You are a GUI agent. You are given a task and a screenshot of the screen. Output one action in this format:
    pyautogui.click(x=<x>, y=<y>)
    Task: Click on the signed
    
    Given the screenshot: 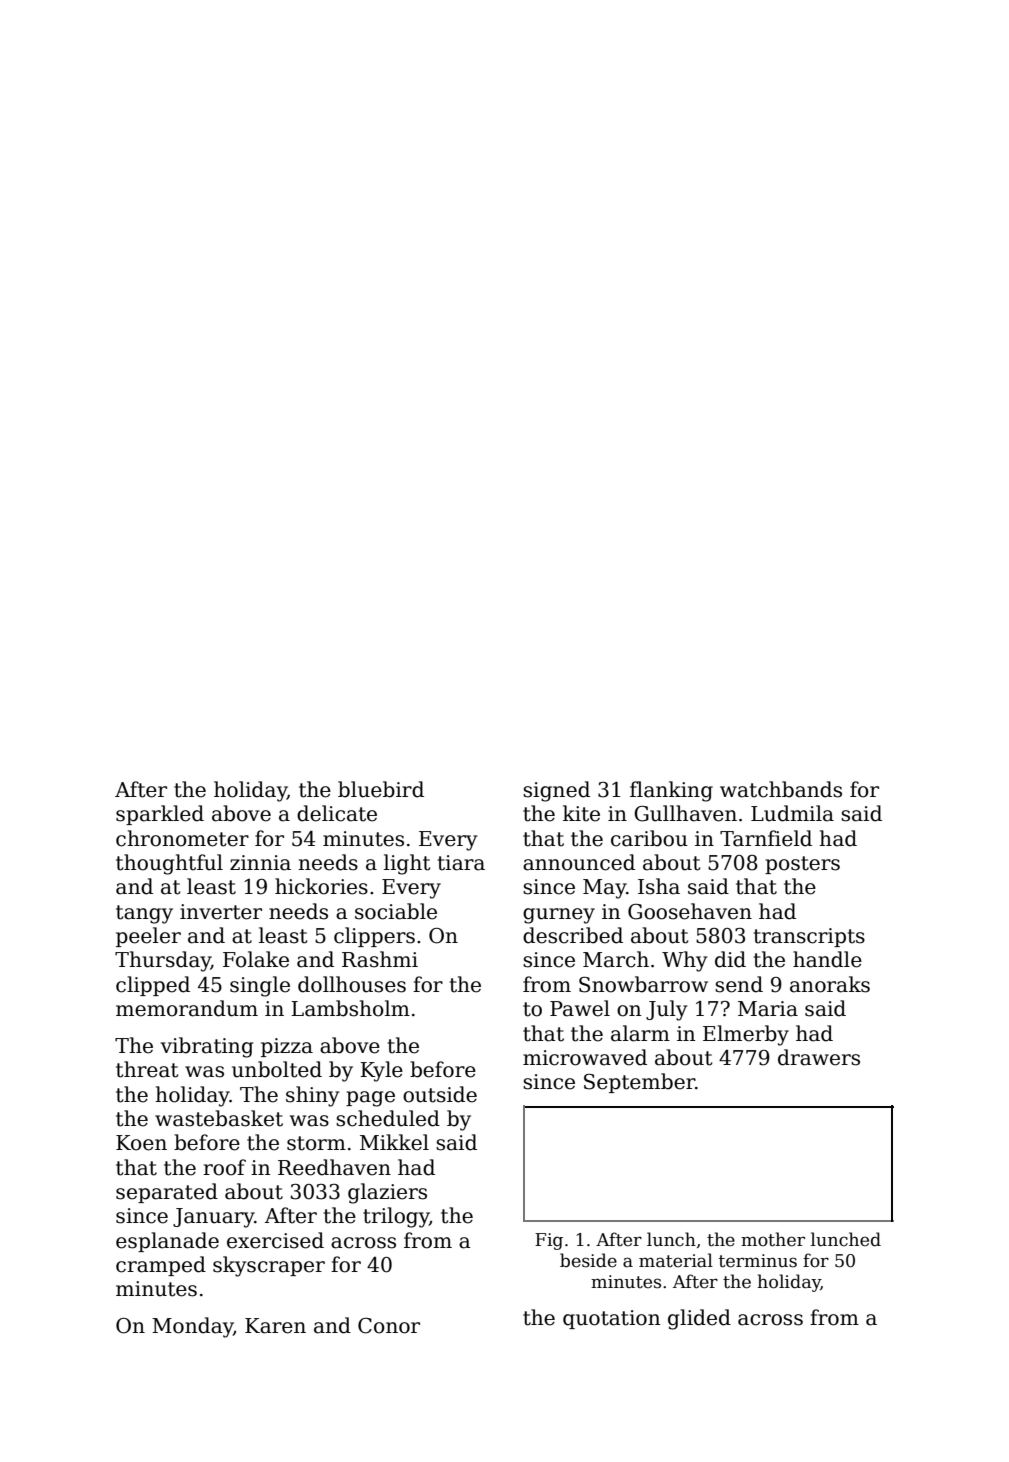 What is the action you would take?
    pyautogui.click(x=556, y=791)
